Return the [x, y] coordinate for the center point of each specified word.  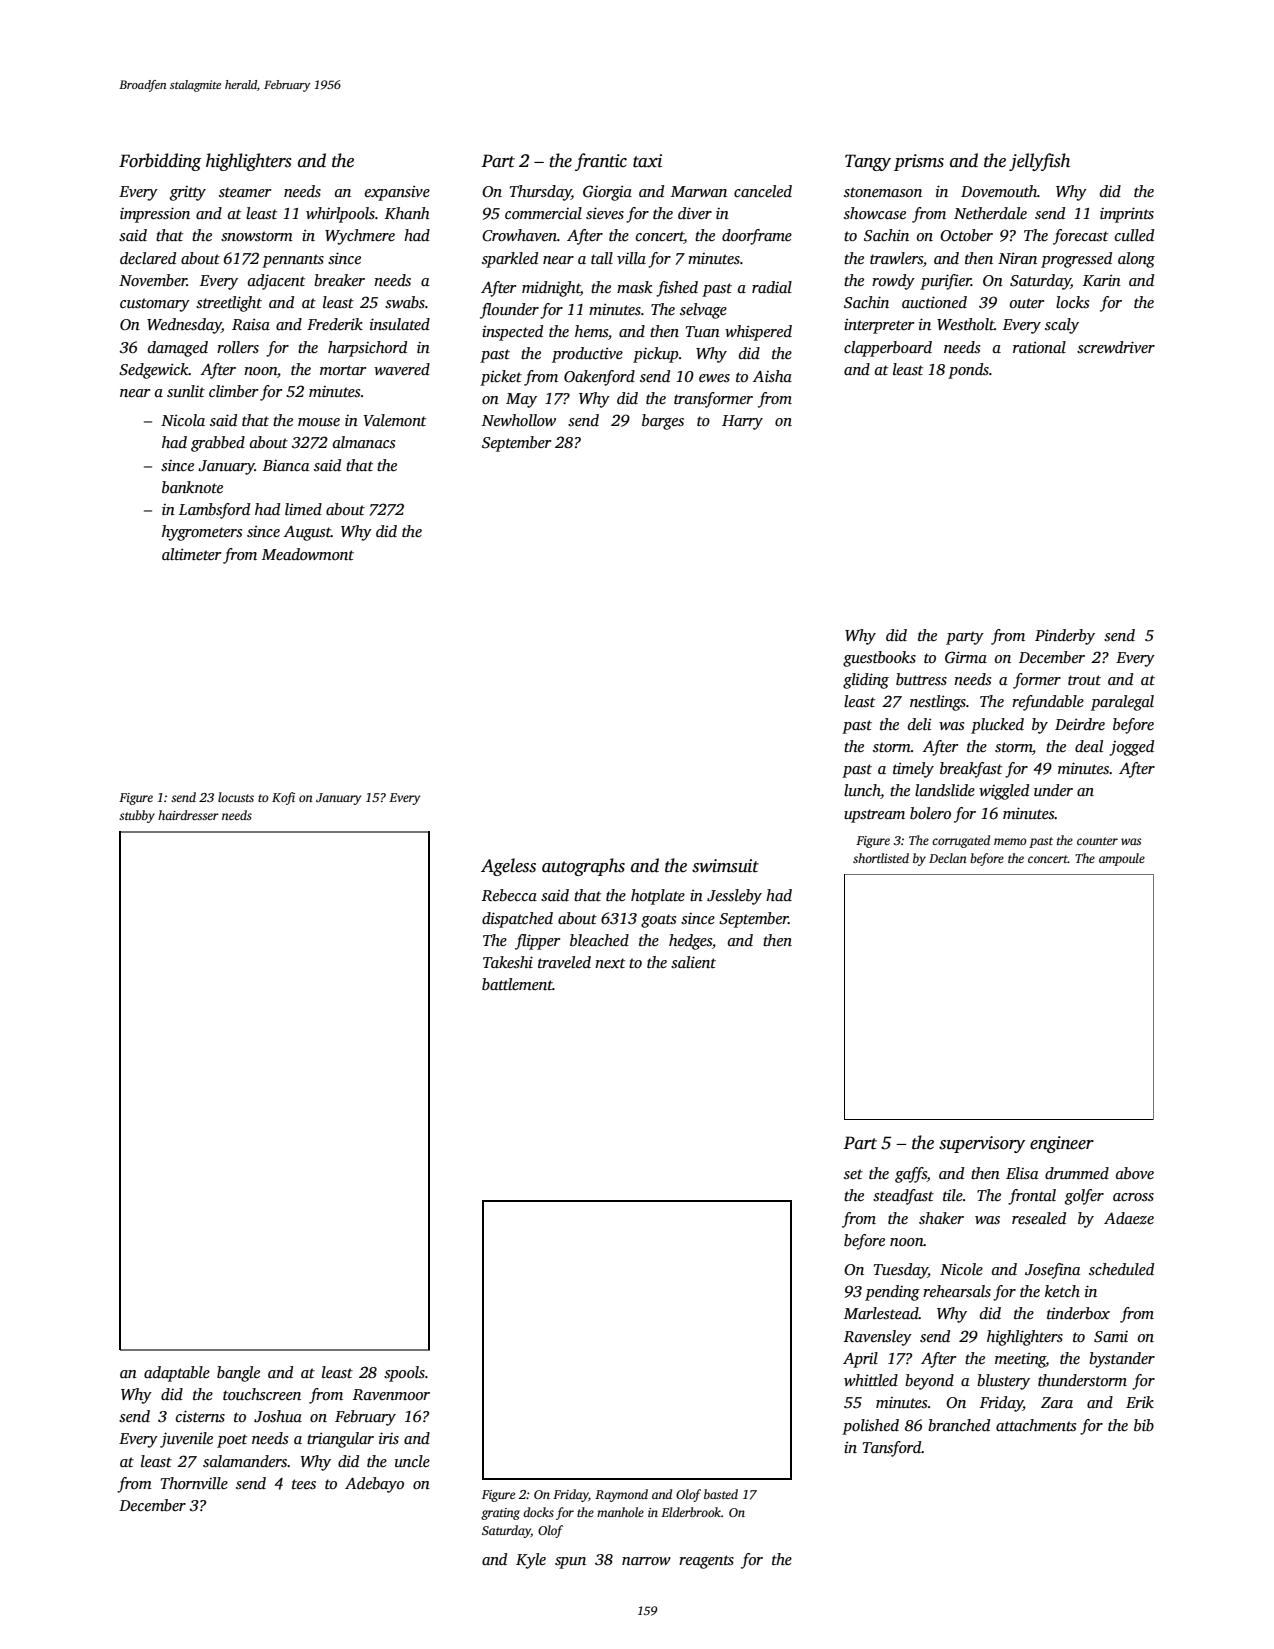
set [853, 1174]
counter [1097, 841]
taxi [647, 161]
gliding [866, 681]
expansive [397, 193]
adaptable [177, 1374]
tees [304, 1484]
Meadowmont [308, 554]
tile [953, 1195]
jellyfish [1039, 162]
